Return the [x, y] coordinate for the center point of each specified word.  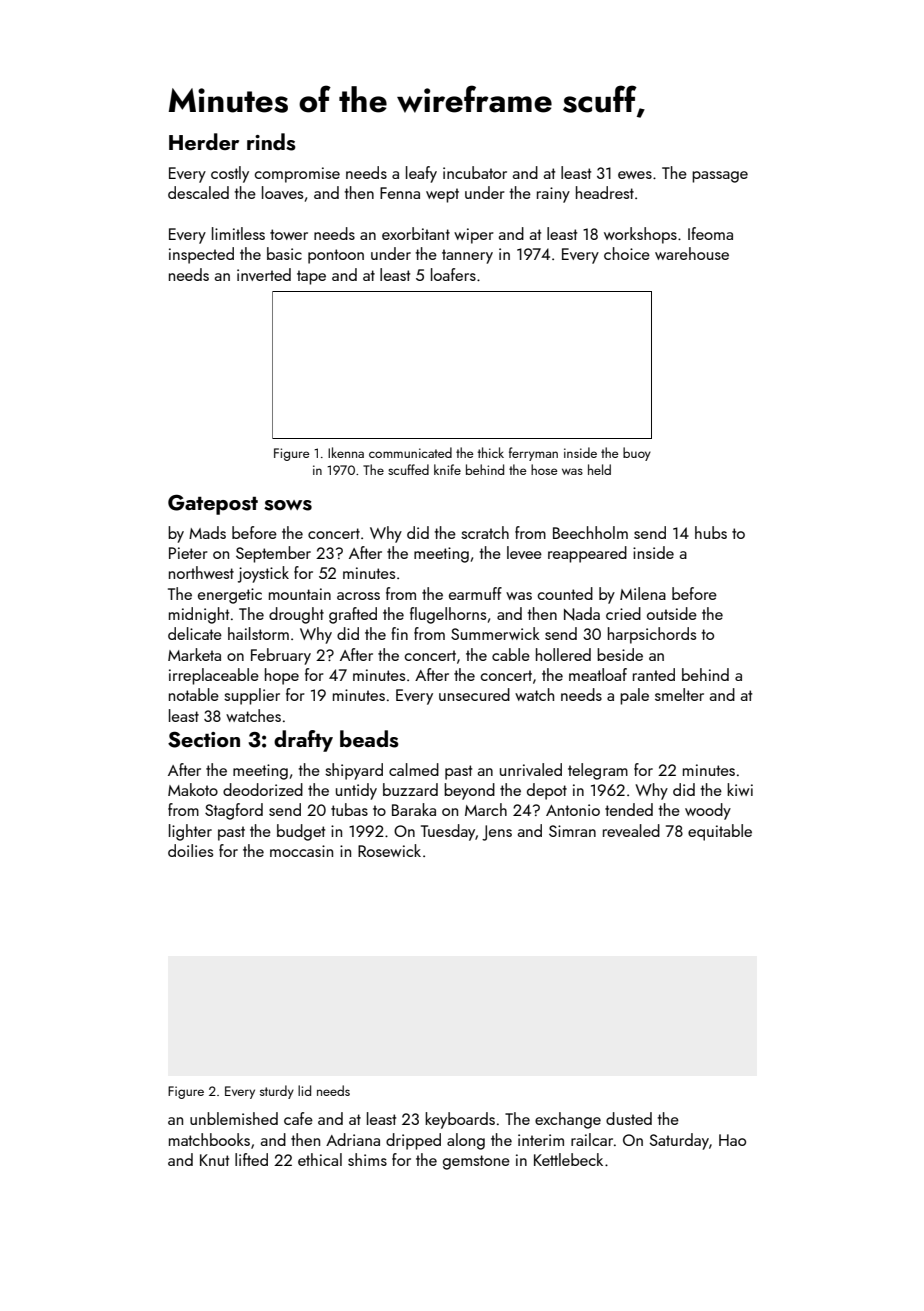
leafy [421, 174]
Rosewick [389, 850]
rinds [271, 142]
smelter [679, 694]
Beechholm [590, 532]
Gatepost [213, 504]
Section [204, 739]
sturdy [277, 1092]
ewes [635, 175]
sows [288, 505]
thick [491, 452]
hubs [711, 532]
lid [304, 1090]
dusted [629, 1118]
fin [399, 633]
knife [447, 469]
